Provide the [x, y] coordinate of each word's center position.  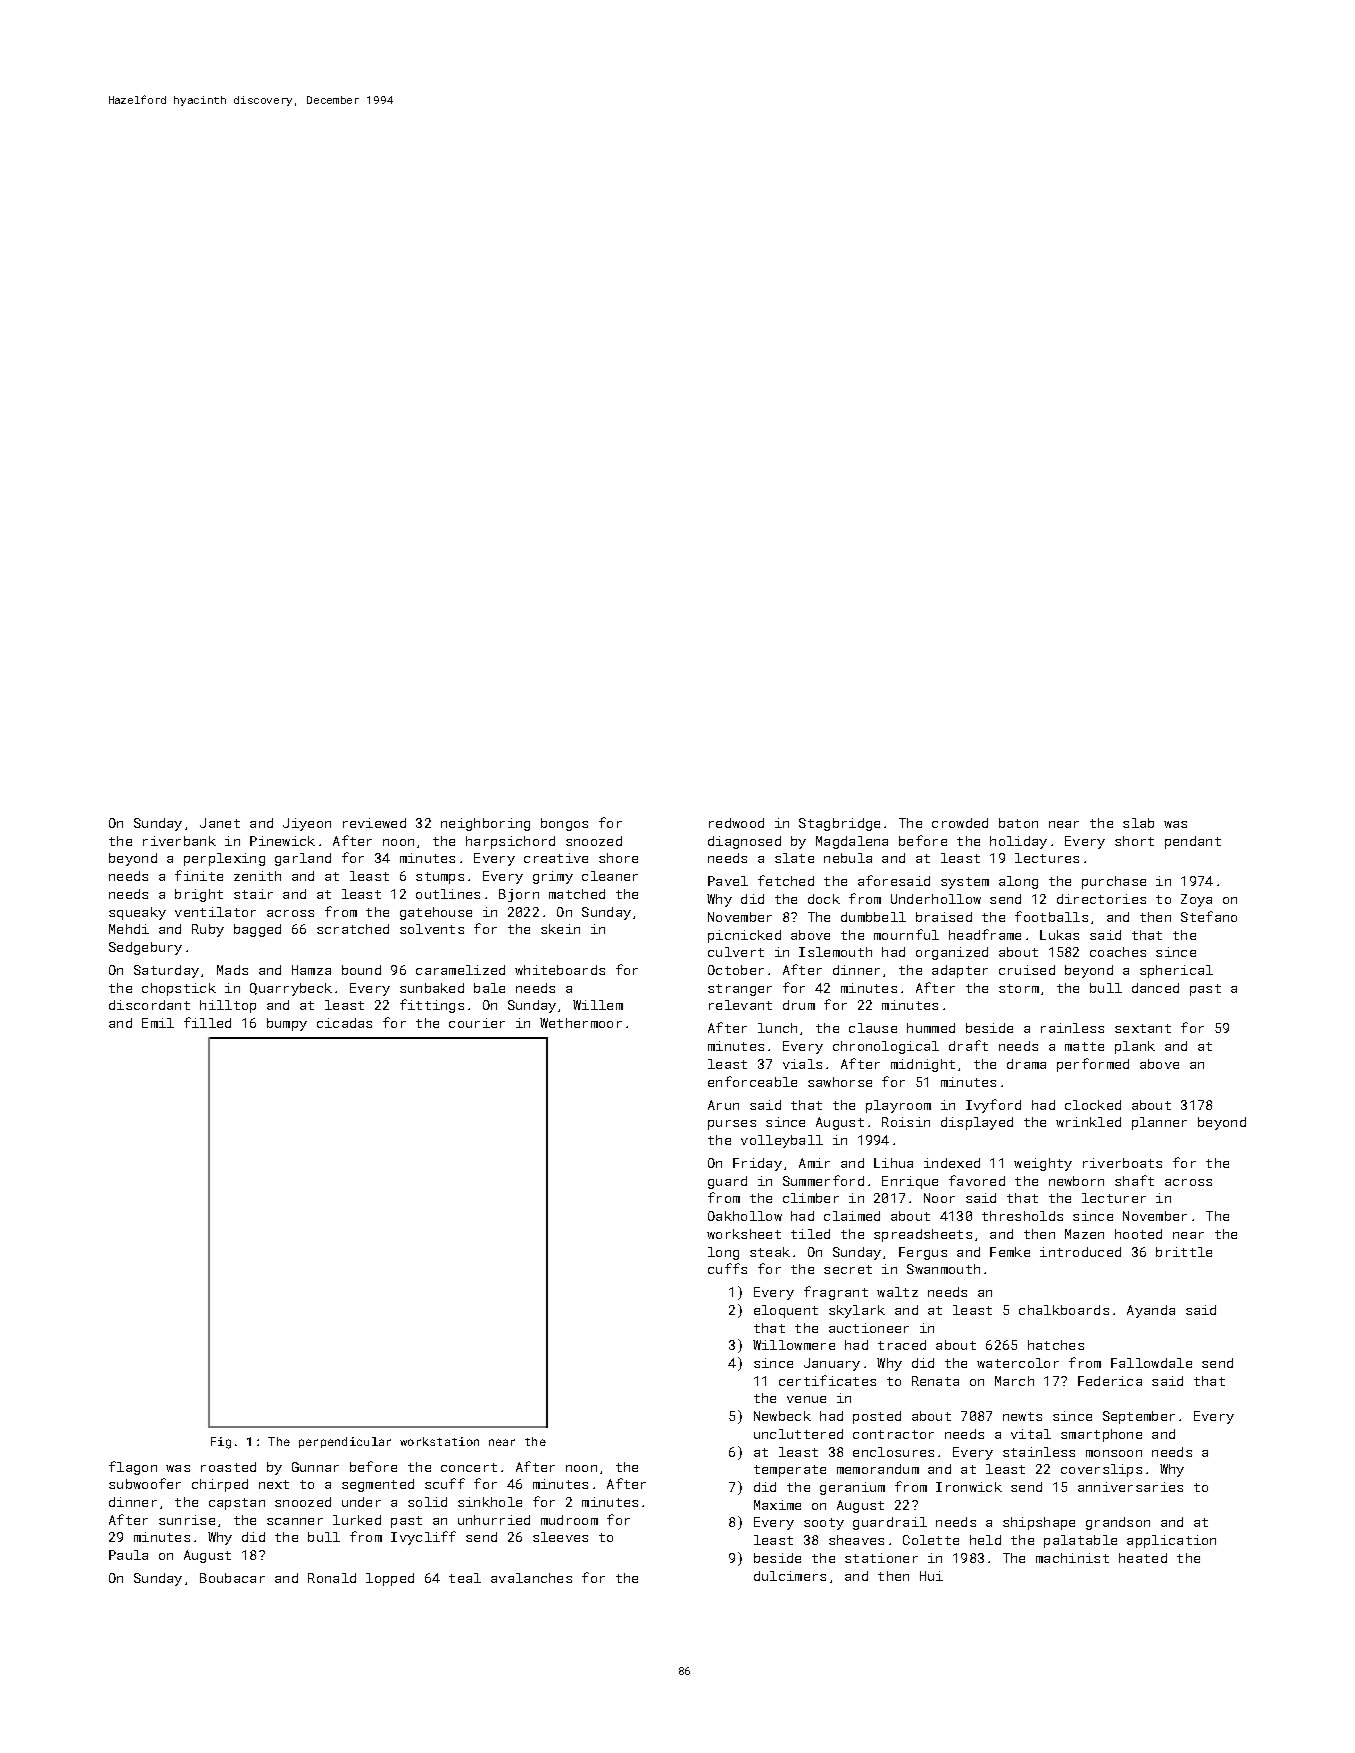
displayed [977, 1123]
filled [207, 1022]
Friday [757, 1164]
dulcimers [790, 1576]
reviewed [374, 823]
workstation [439, 1441]
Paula [128, 1555]
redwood [736, 823]
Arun [723, 1105]
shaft [1134, 1180]
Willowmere [794, 1345]
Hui [931, 1576]
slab [1138, 823]
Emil [158, 1023]
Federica [1110, 1381]
